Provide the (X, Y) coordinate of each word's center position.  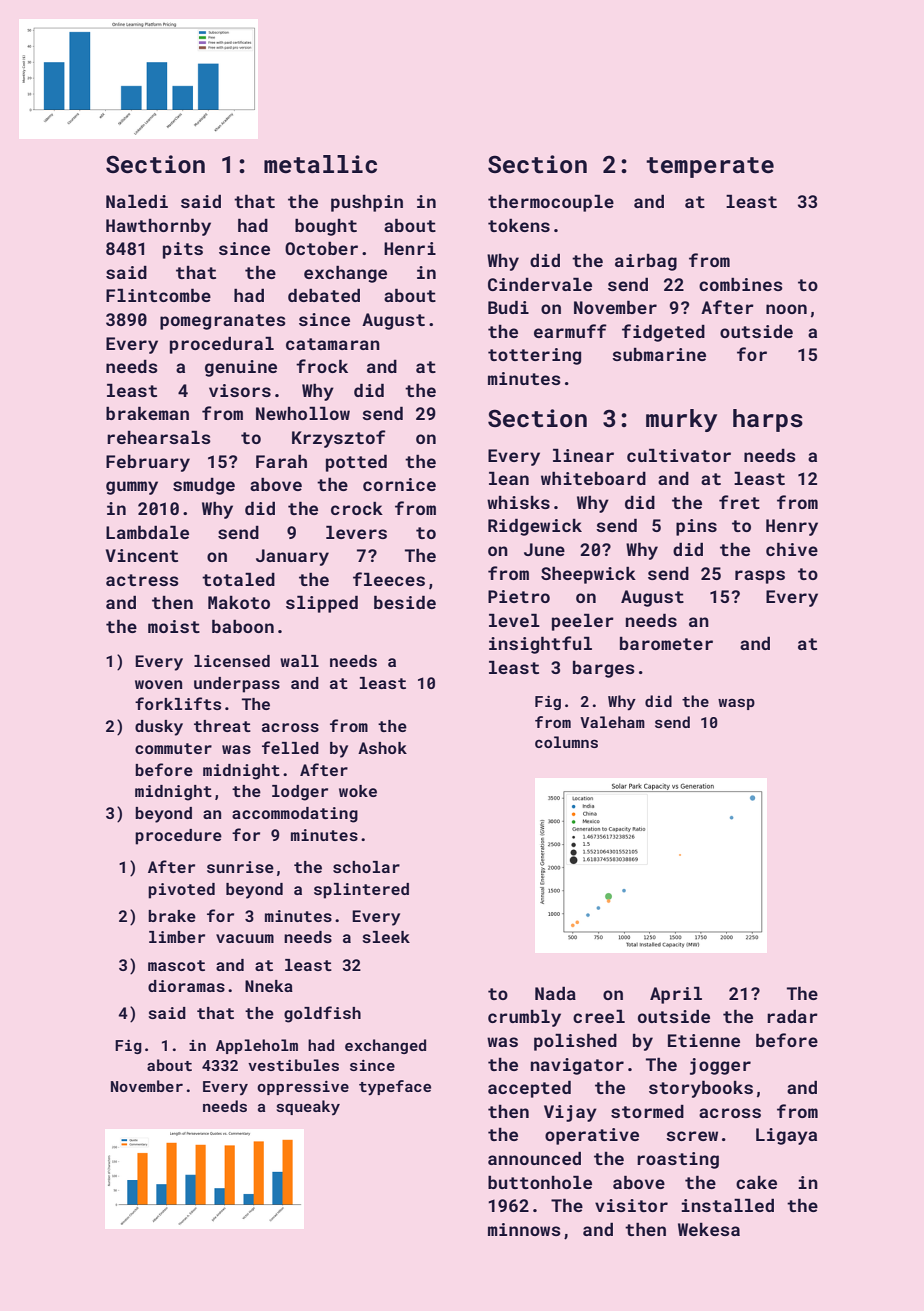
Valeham (612, 722)
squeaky (308, 1107)
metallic (320, 164)
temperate (710, 167)
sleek (386, 937)
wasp (736, 704)
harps (768, 420)
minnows (524, 1229)
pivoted (181, 891)
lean (509, 478)
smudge (204, 486)
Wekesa (709, 1229)
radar (792, 1016)
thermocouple (551, 203)
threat (222, 726)
